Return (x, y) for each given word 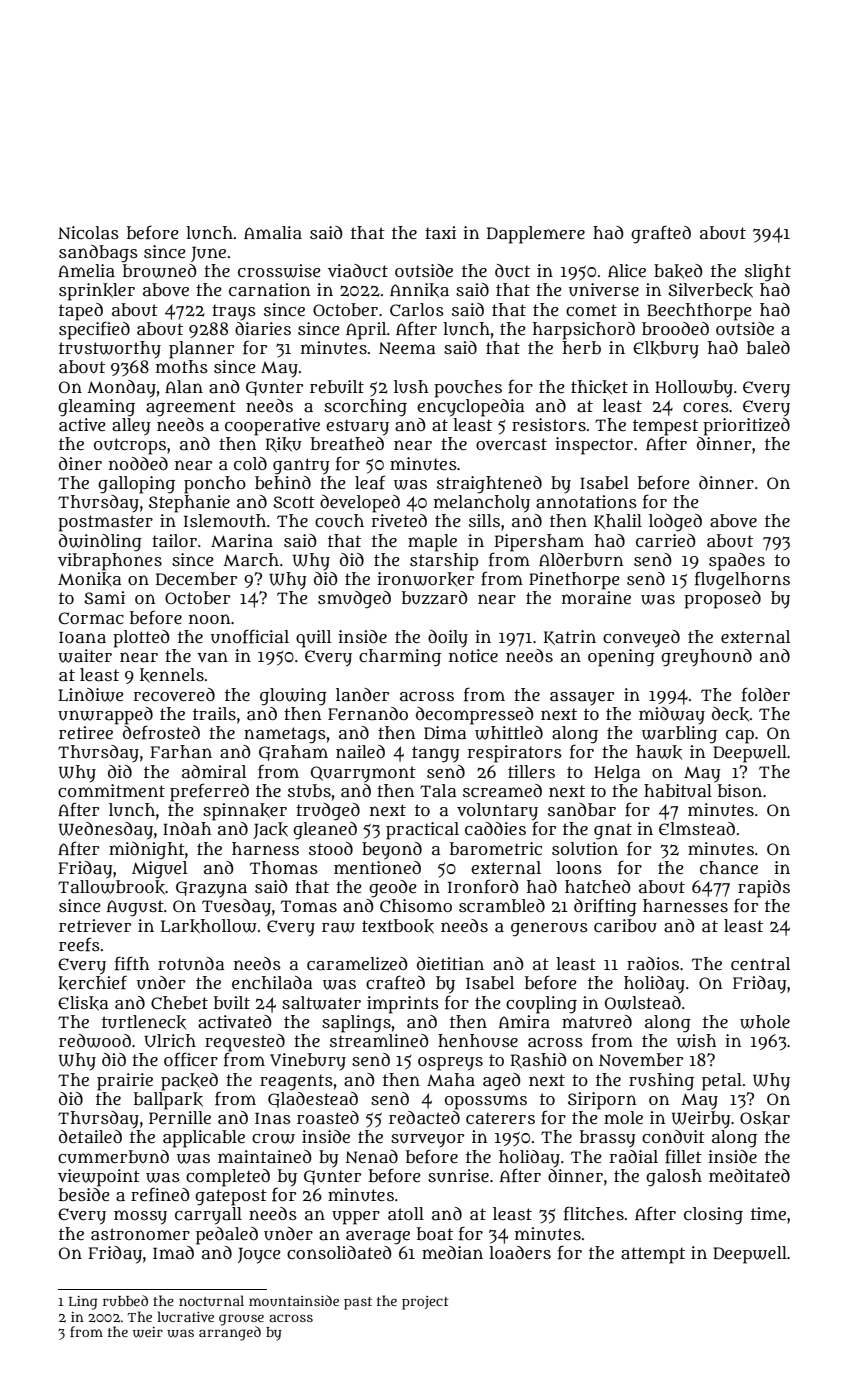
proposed (722, 600)
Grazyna (211, 889)
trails (214, 714)
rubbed (125, 1300)
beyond (392, 851)
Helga (617, 774)
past (358, 1303)
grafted (661, 234)
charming (400, 658)
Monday (121, 389)
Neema (407, 348)
